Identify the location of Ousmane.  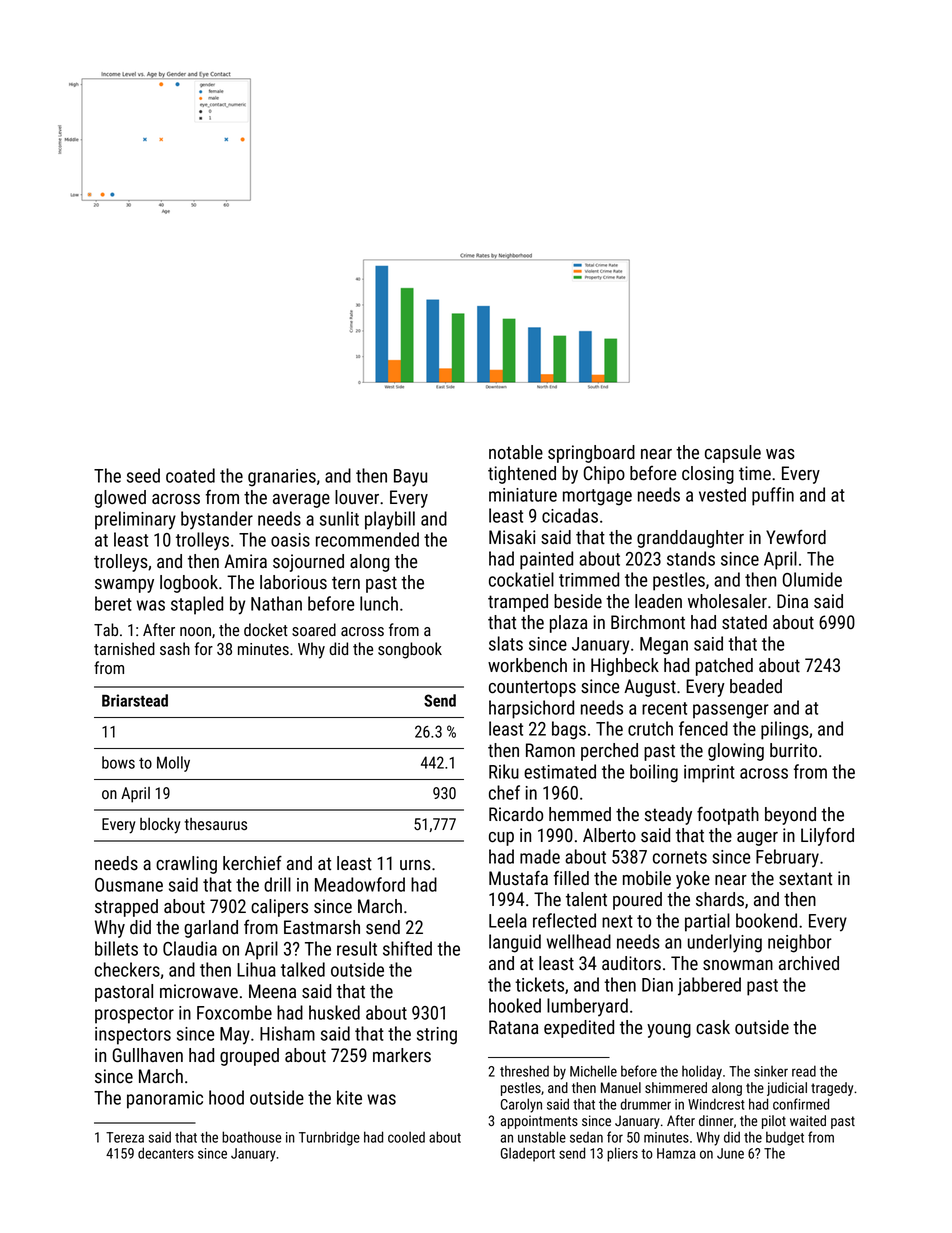
(129, 885).
